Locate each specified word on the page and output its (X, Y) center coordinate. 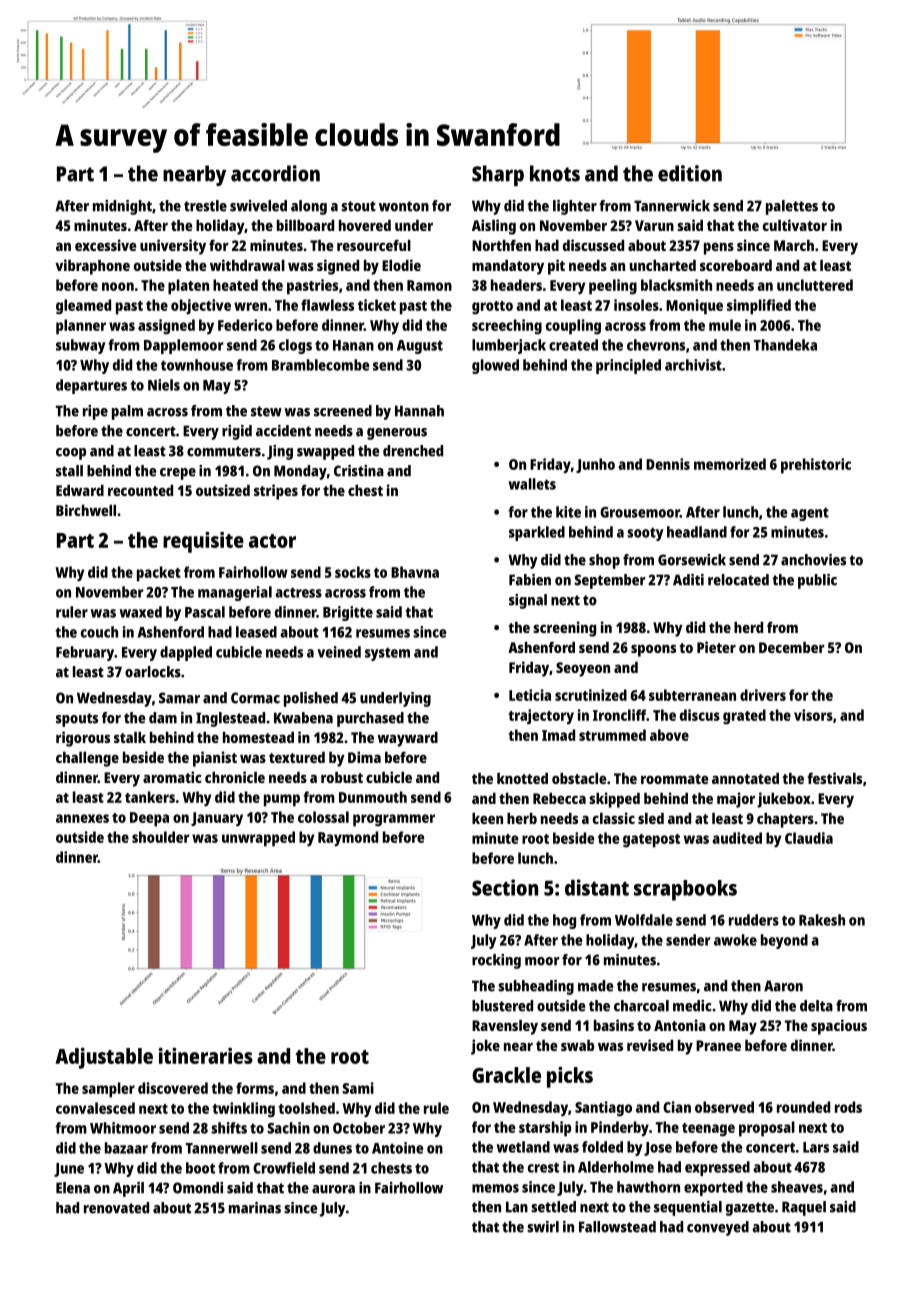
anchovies (813, 560)
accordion (275, 173)
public (817, 581)
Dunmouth (373, 797)
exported (713, 1188)
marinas (255, 1208)
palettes (792, 207)
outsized (223, 490)
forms (255, 1088)
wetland (523, 1147)
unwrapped (258, 839)
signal (528, 601)
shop (604, 561)
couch (99, 632)
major (736, 800)
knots (555, 173)
